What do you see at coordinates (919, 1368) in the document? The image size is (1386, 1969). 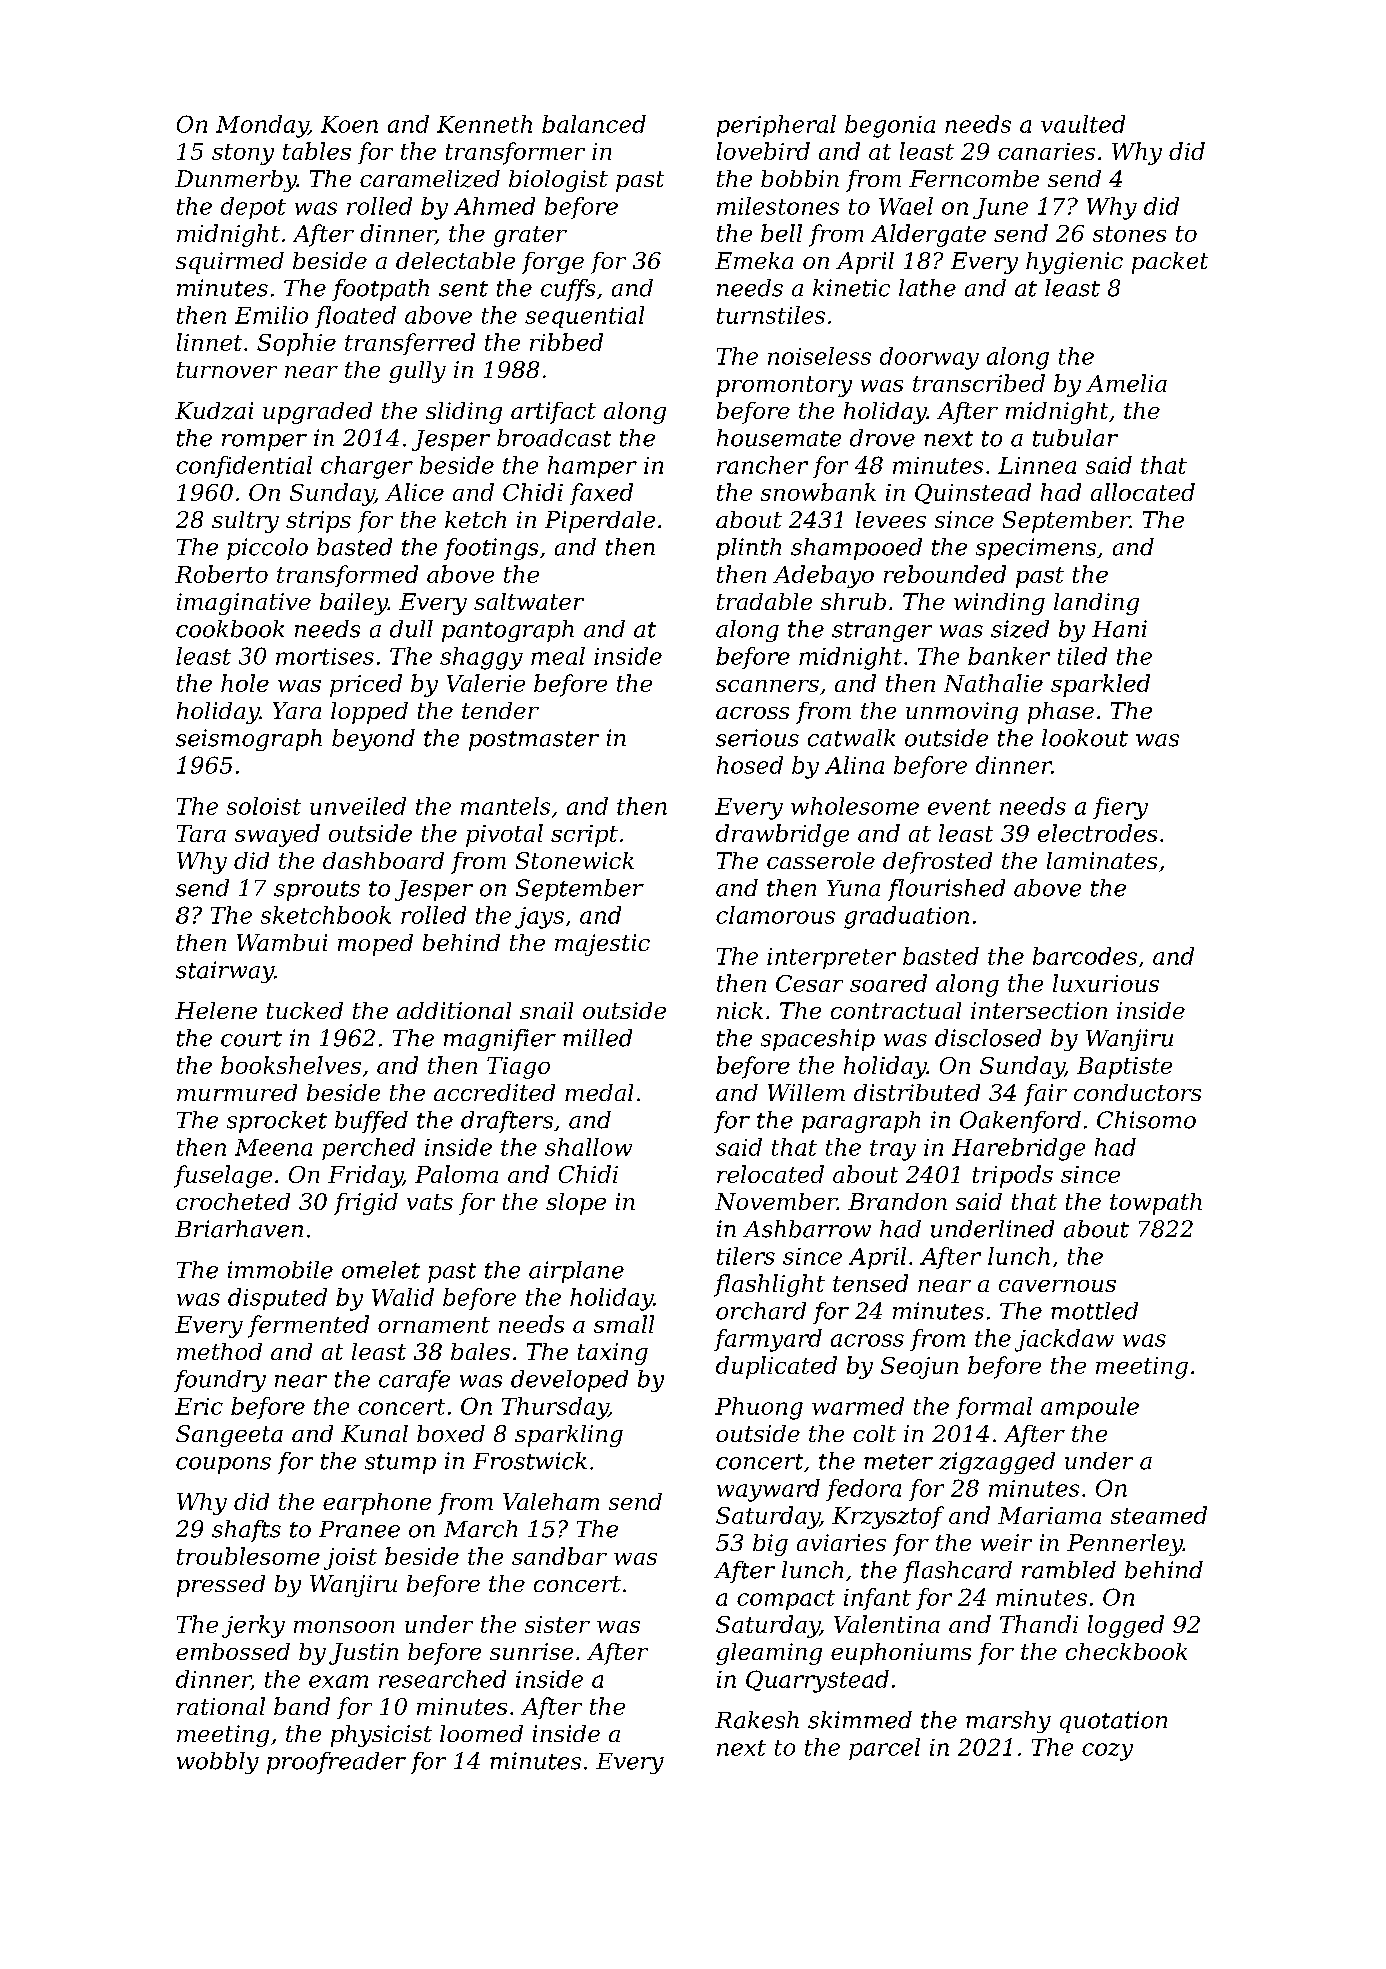 I see `Seojun` at bounding box center [919, 1368].
